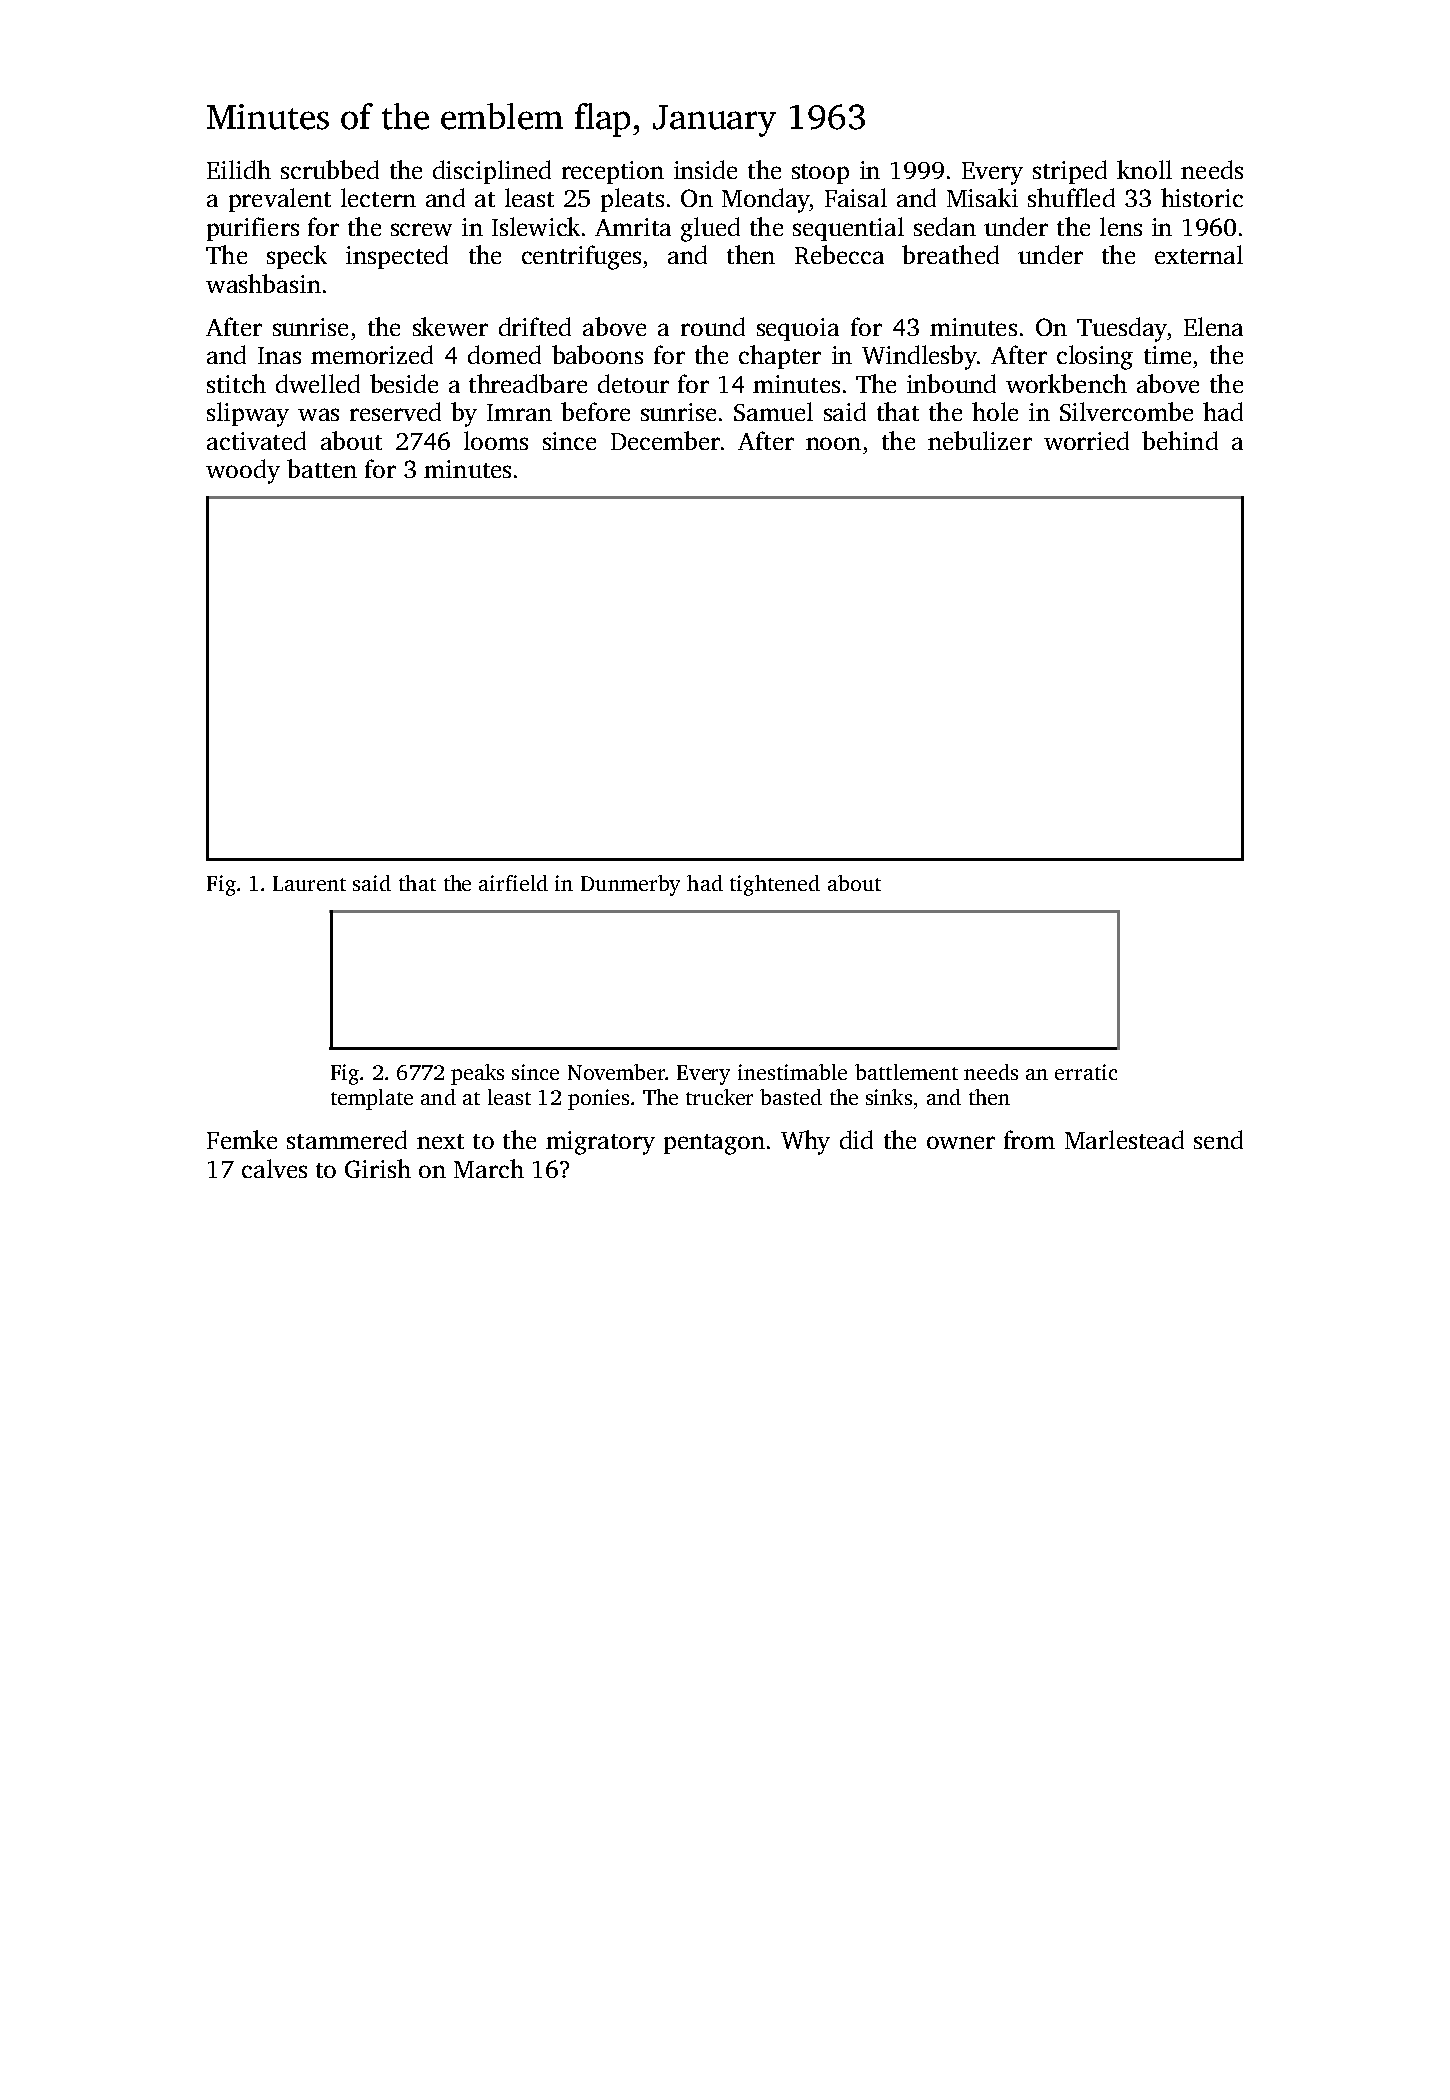  What do you see at coordinates (714, 1144) in the screenshot?
I see `pentagon` at bounding box center [714, 1144].
